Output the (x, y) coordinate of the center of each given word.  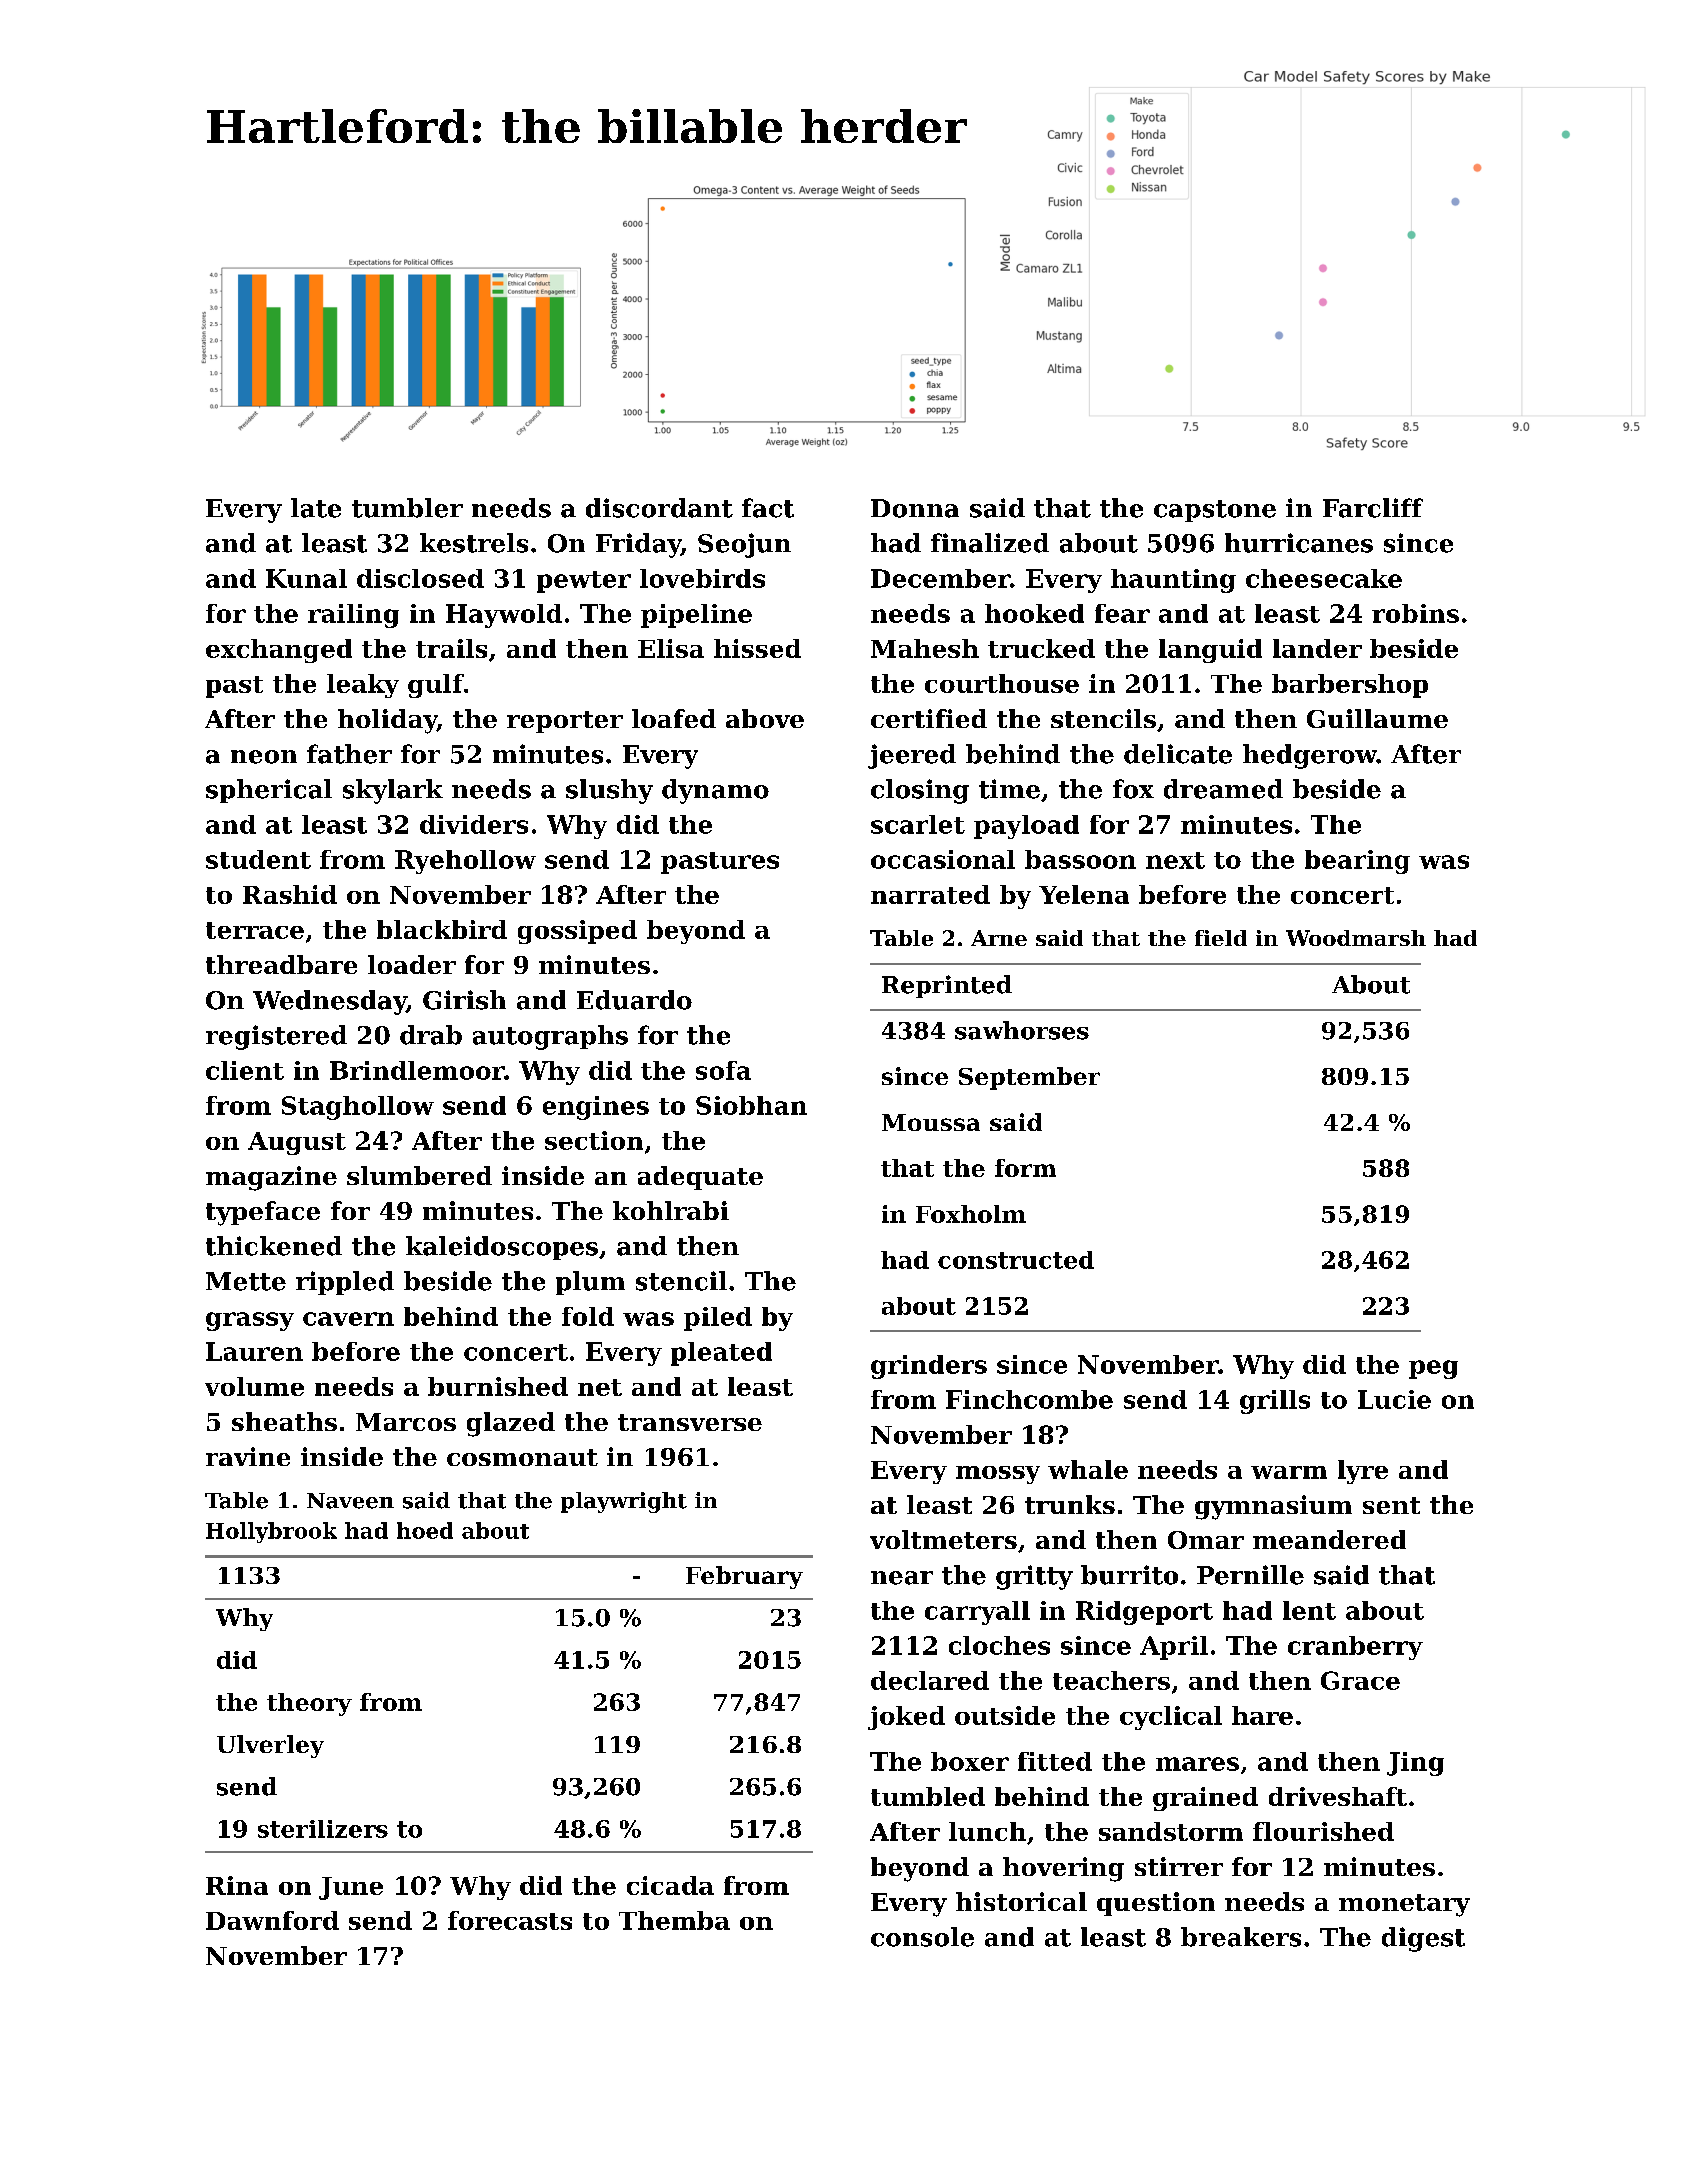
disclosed (420, 578)
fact (768, 508)
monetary (1404, 1905)
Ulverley (270, 1746)
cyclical (1171, 1718)
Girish (464, 1000)
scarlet (918, 824)
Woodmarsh (1356, 938)
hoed (425, 1530)
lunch (987, 1831)
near (902, 1578)
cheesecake (1324, 578)
